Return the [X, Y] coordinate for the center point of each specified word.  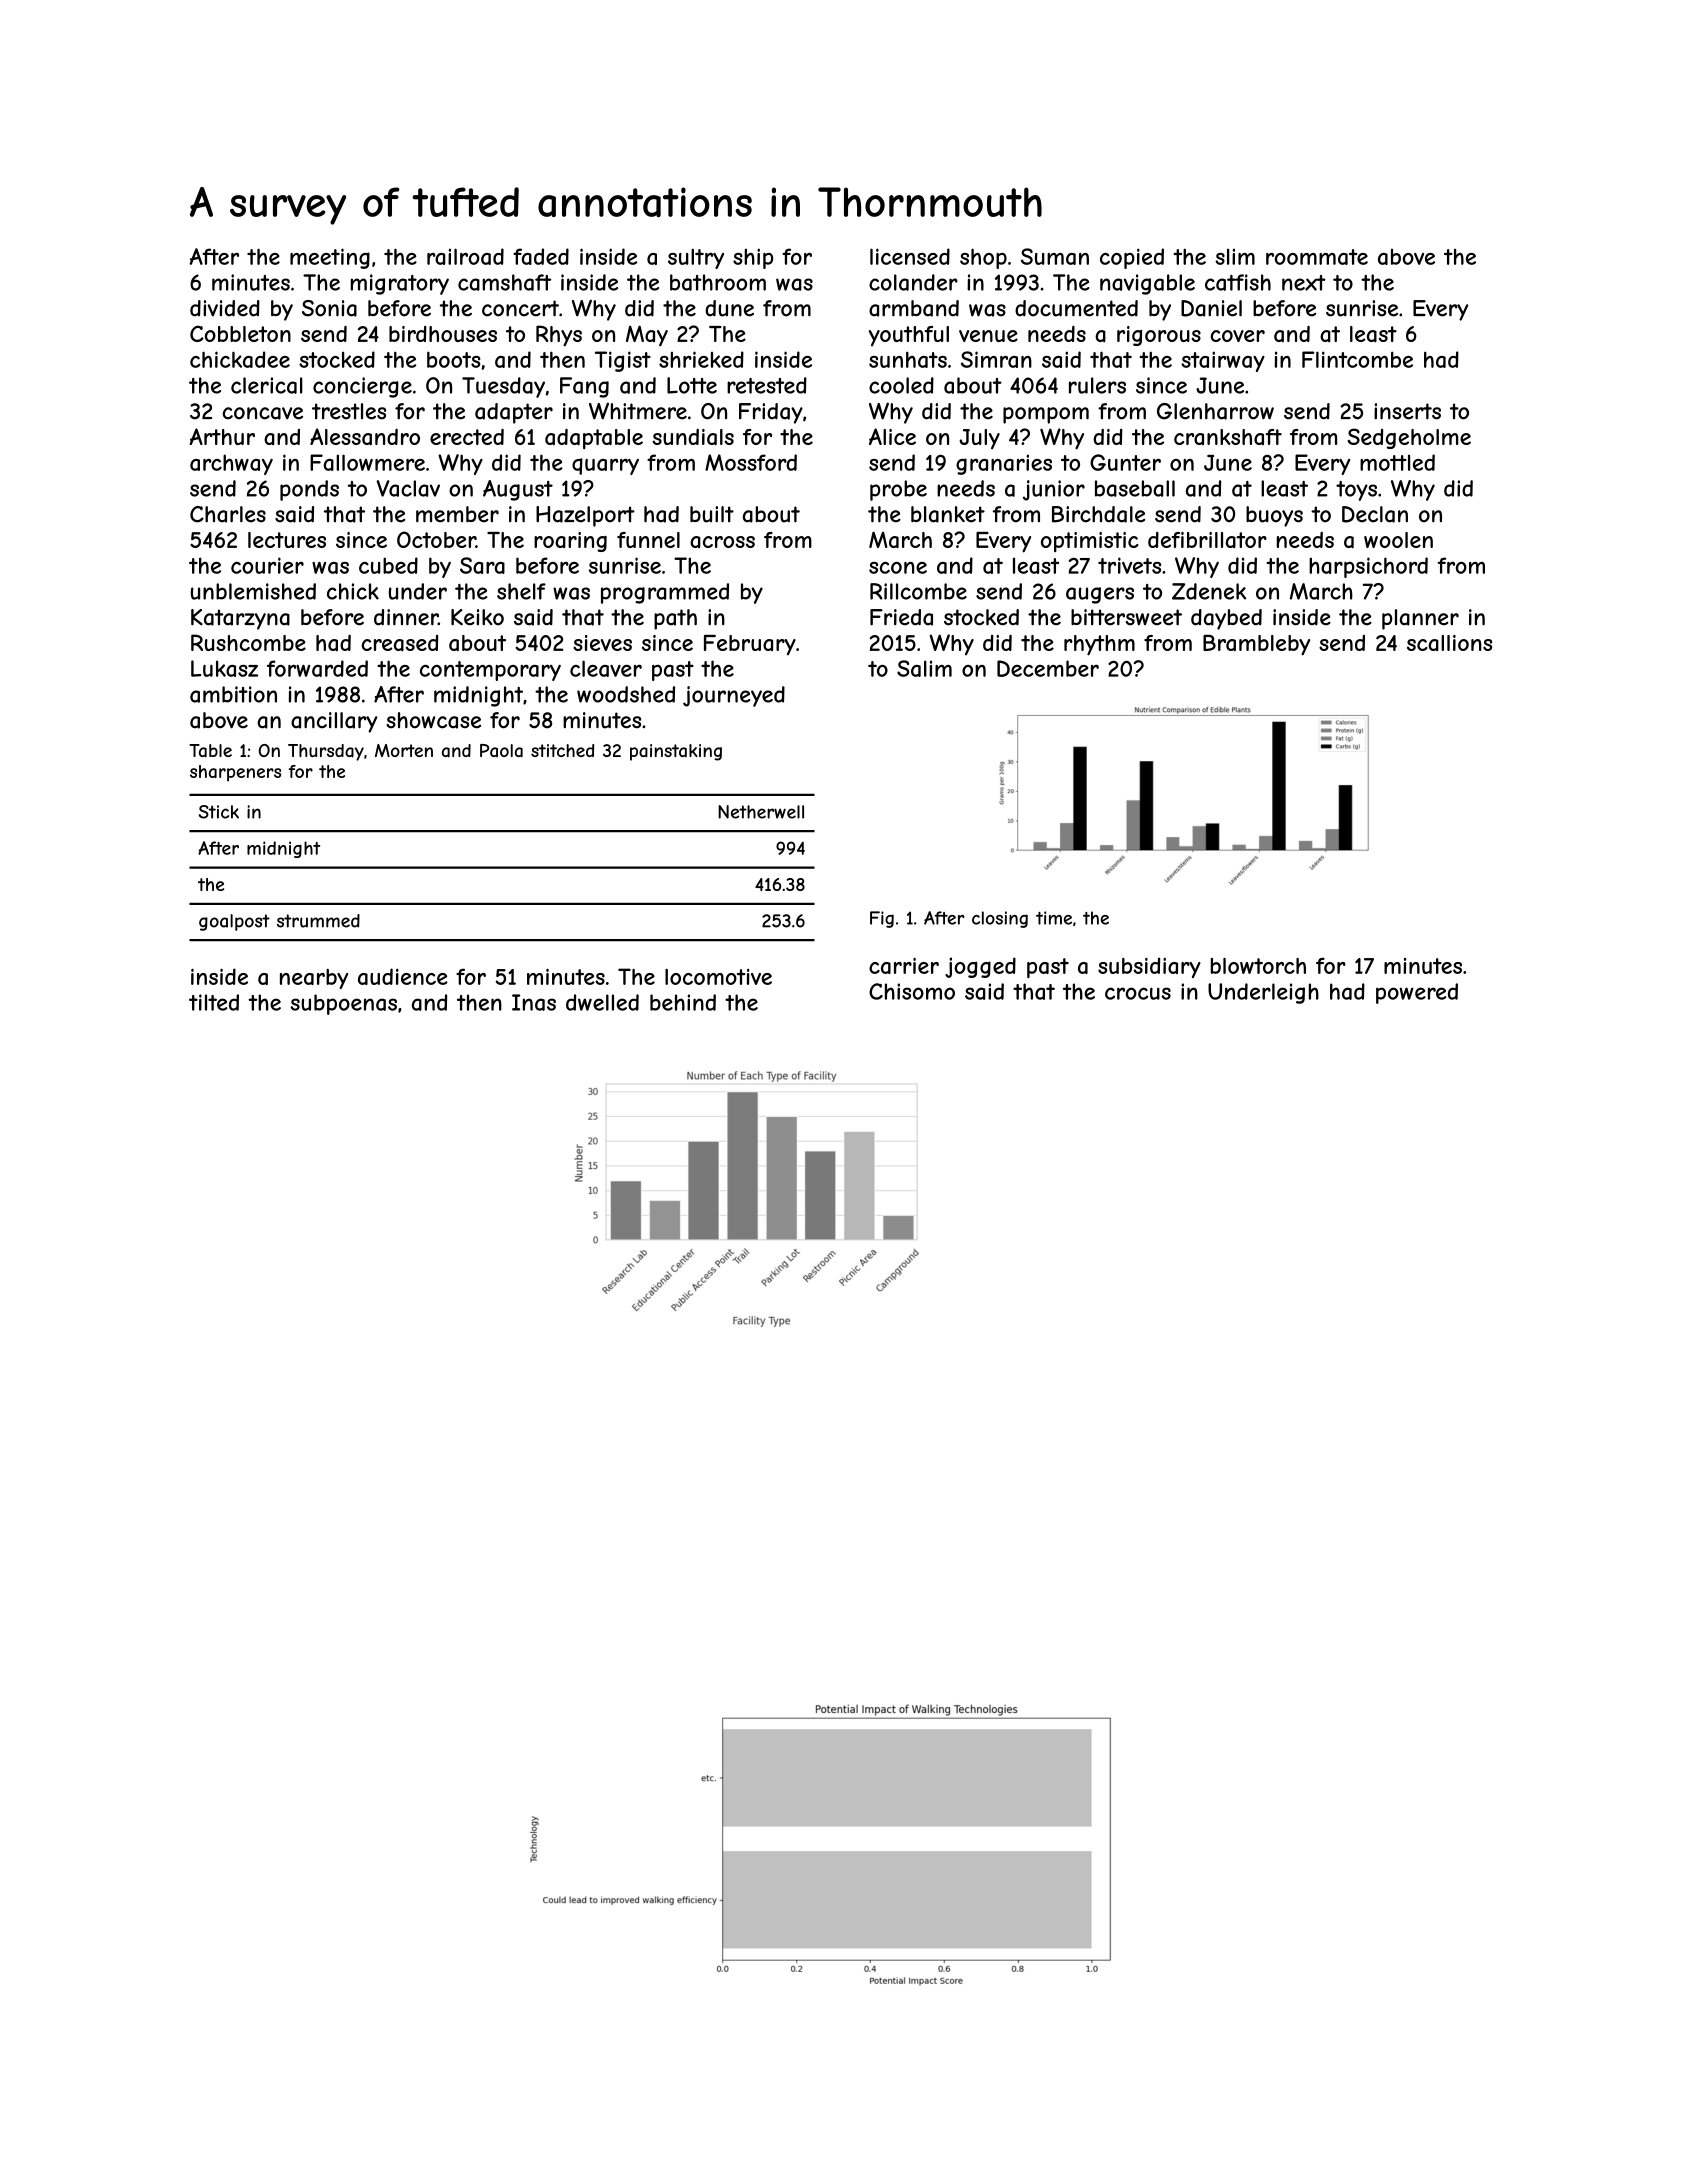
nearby [314, 979]
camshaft [504, 282]
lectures [287, 540]
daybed [1226, 619]
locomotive [718, 977]
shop [983, 258]
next [1304, 283]
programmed [665, 593]
